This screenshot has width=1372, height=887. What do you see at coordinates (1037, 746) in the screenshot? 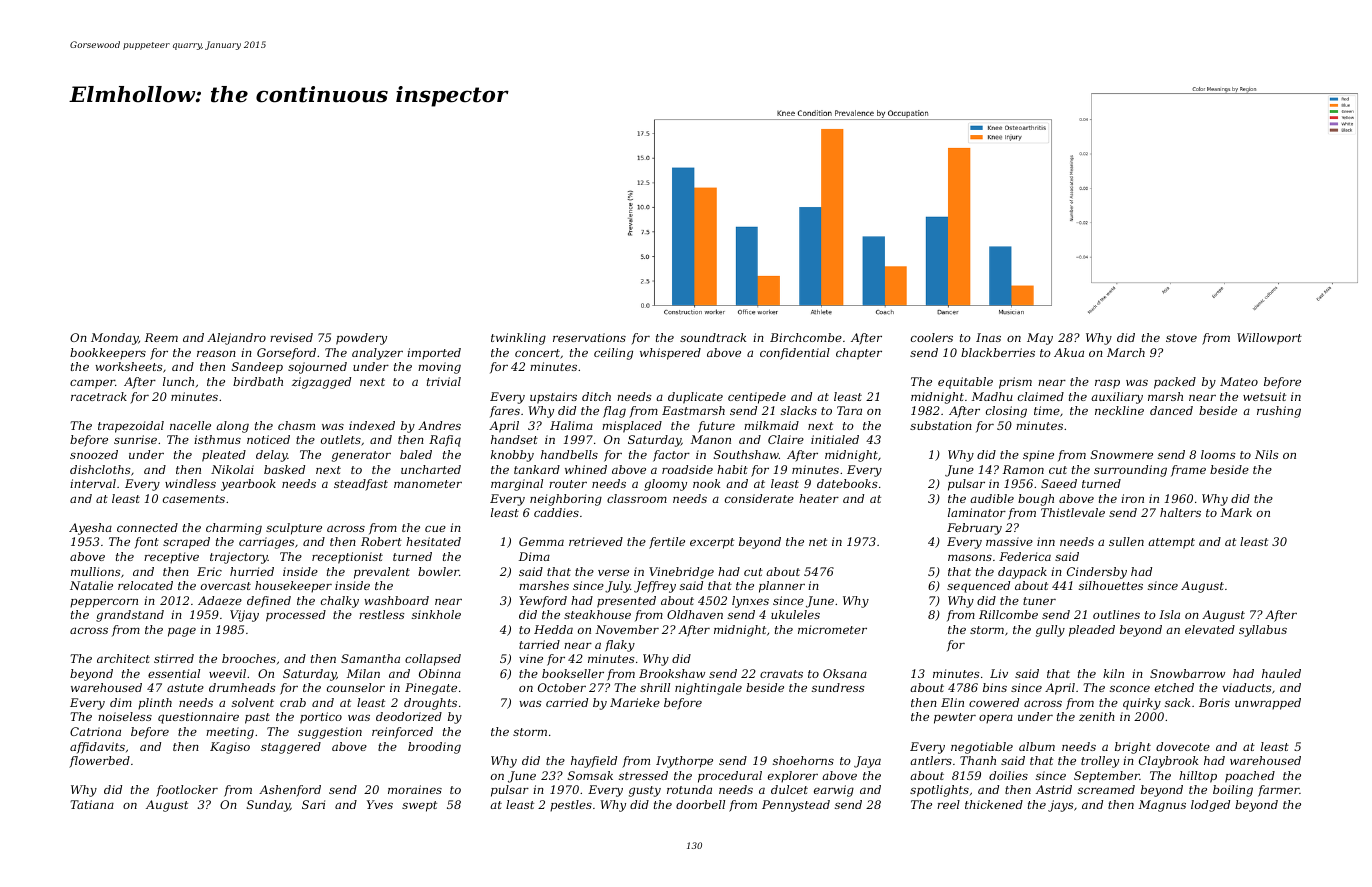
I see `album` at bounding box center [1037, 746].
